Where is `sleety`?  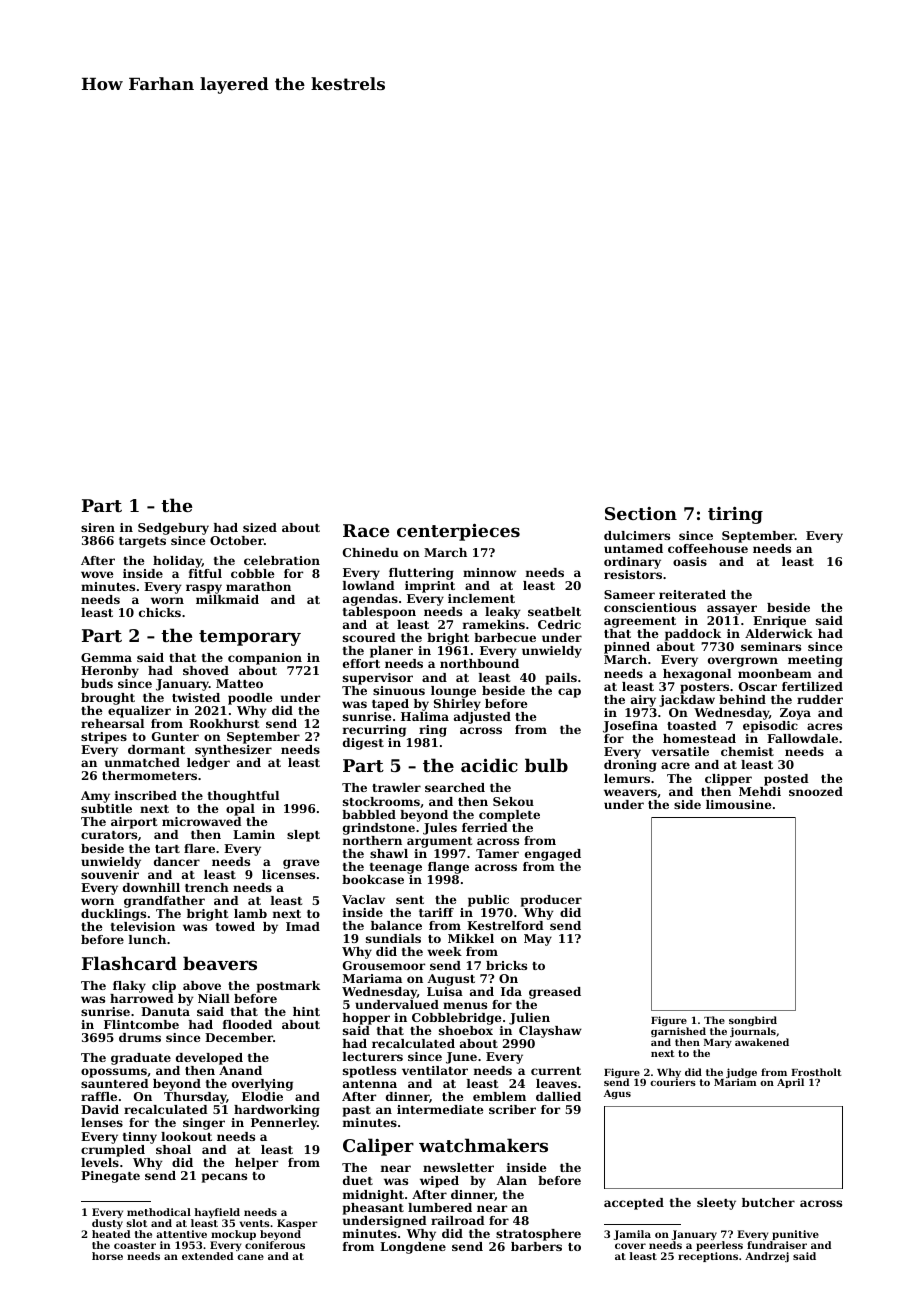
sleety is located at coordinates (716, 1204).
